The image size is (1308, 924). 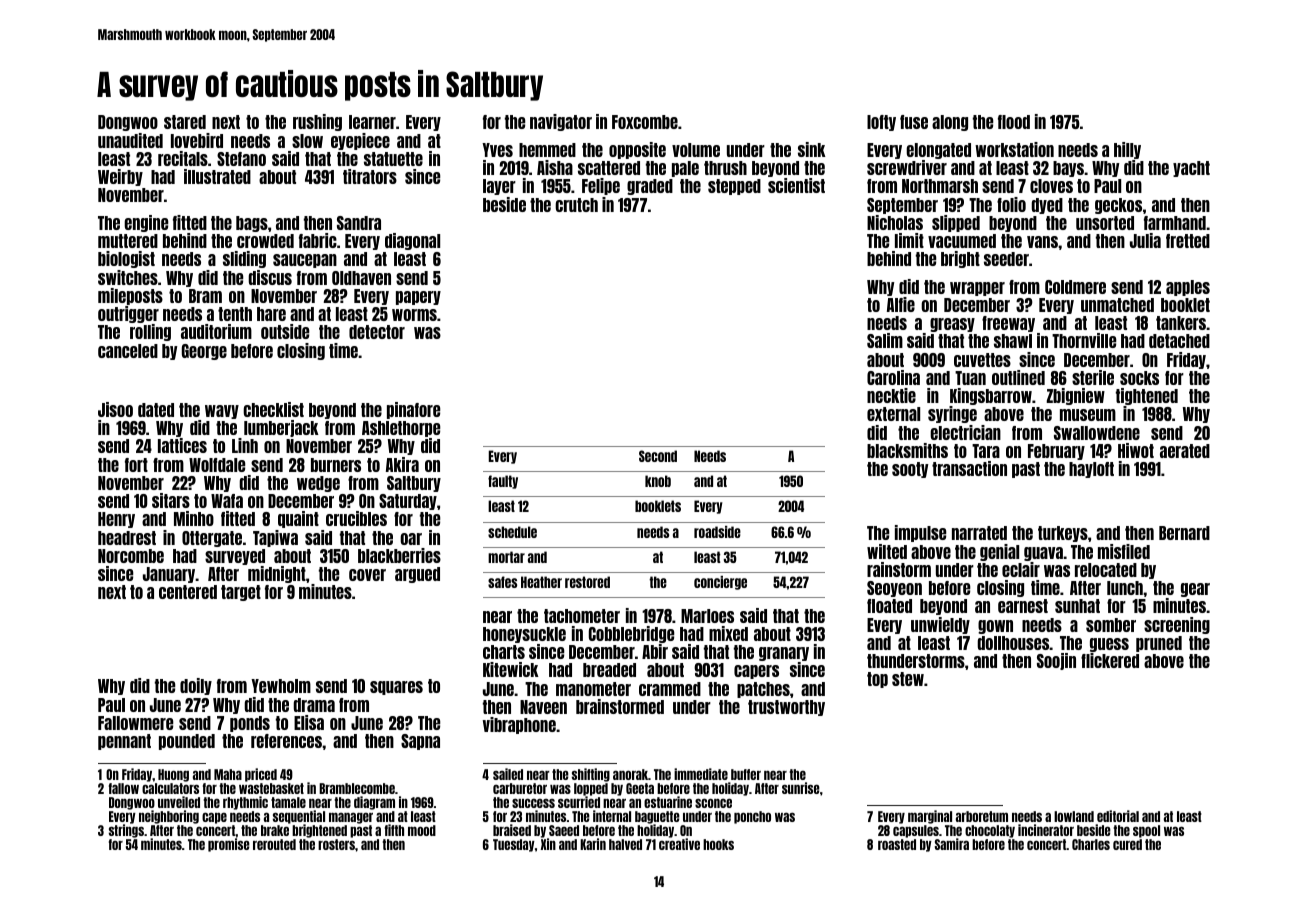 What do you see at coordinates (720, 583) in the screenshot?
I see `concierge` at bounding box center [720, 583].
